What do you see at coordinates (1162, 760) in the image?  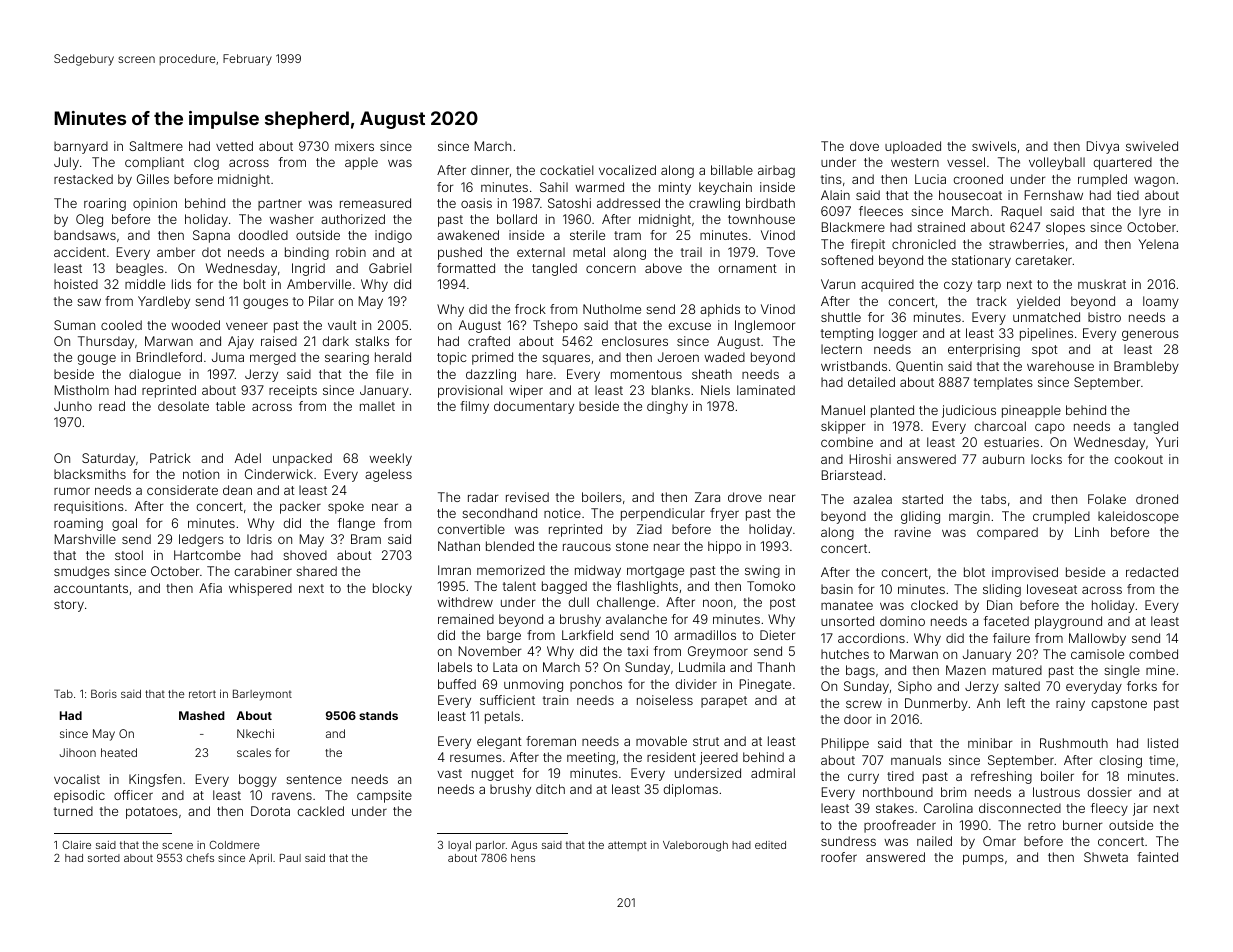 I see `time` at bounding box center [1162, 760].
